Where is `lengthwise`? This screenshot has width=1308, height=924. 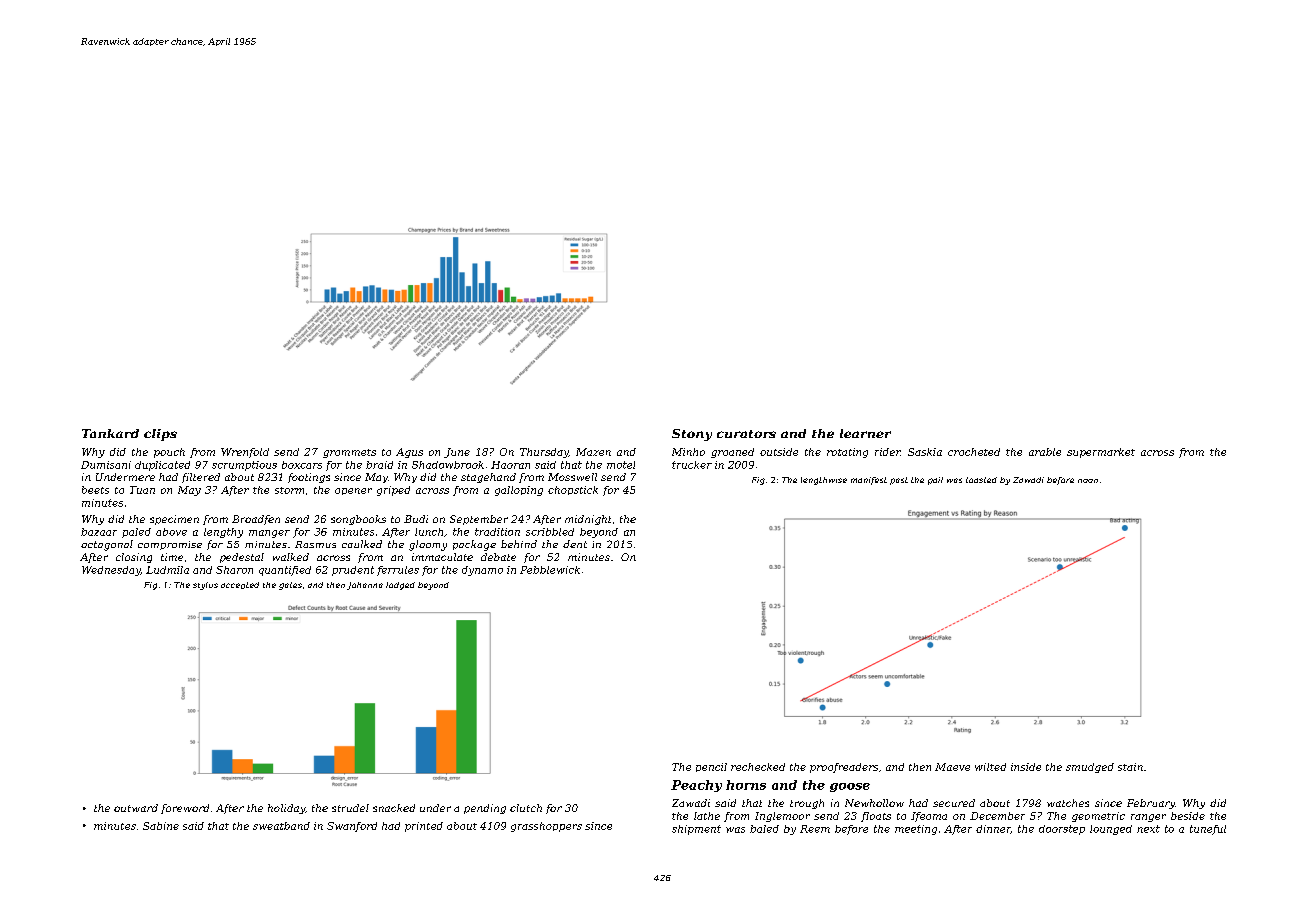
lengthwise is located at coordinates (824, 481).
